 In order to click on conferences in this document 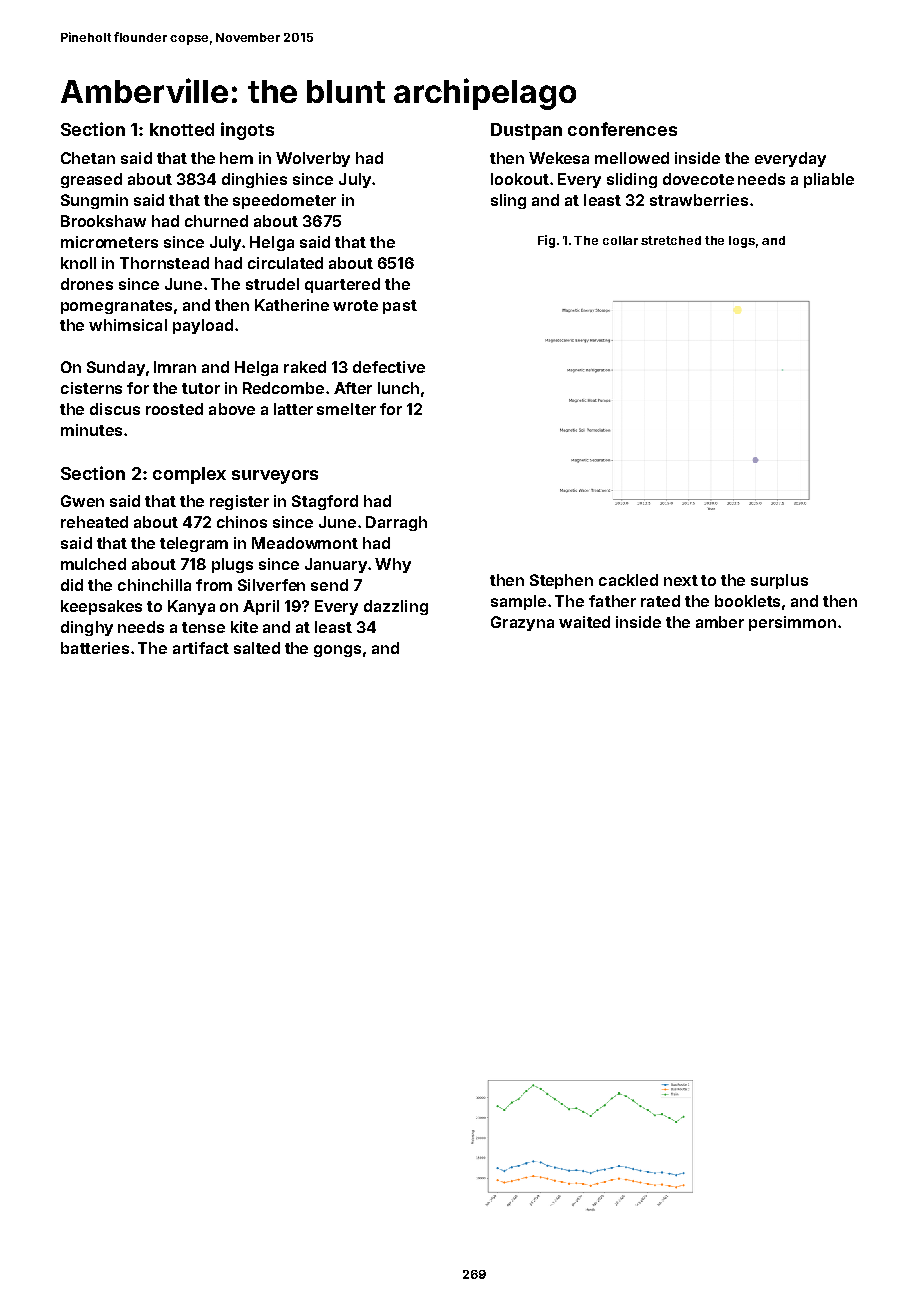, I will do `click(622, 129)`.
